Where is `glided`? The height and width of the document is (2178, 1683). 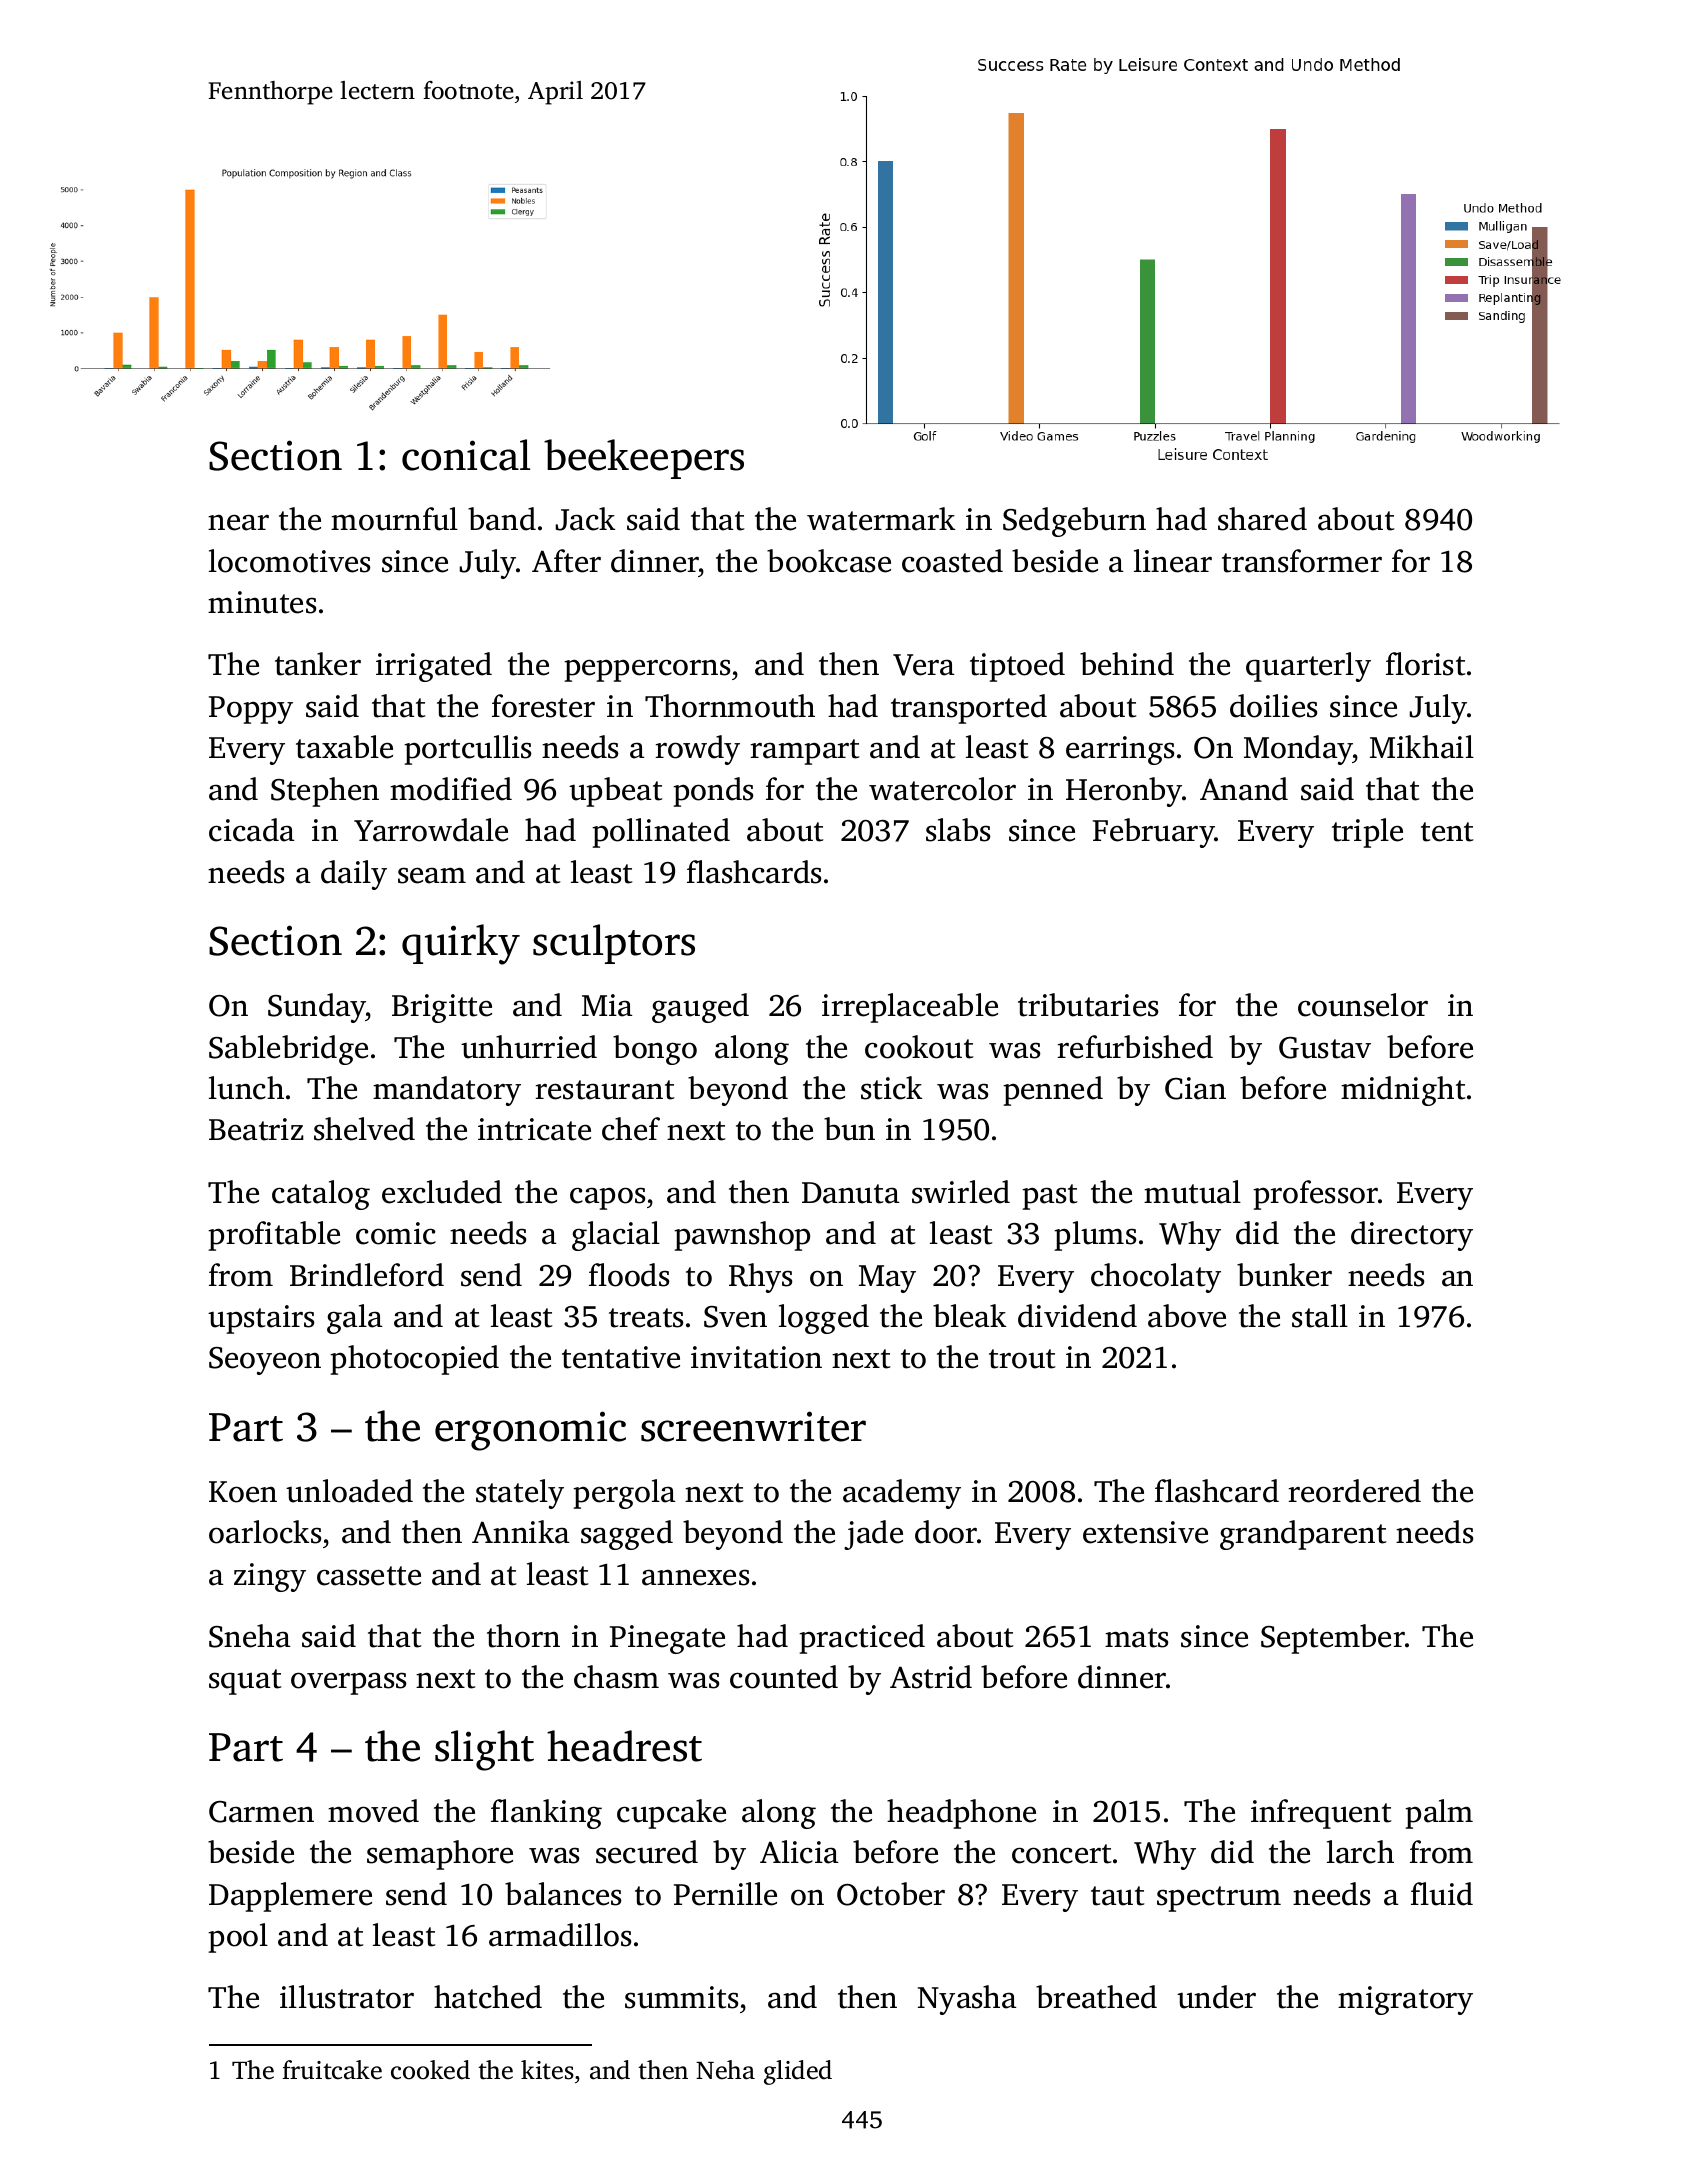 glided is located at coordinates (798, 2072).
